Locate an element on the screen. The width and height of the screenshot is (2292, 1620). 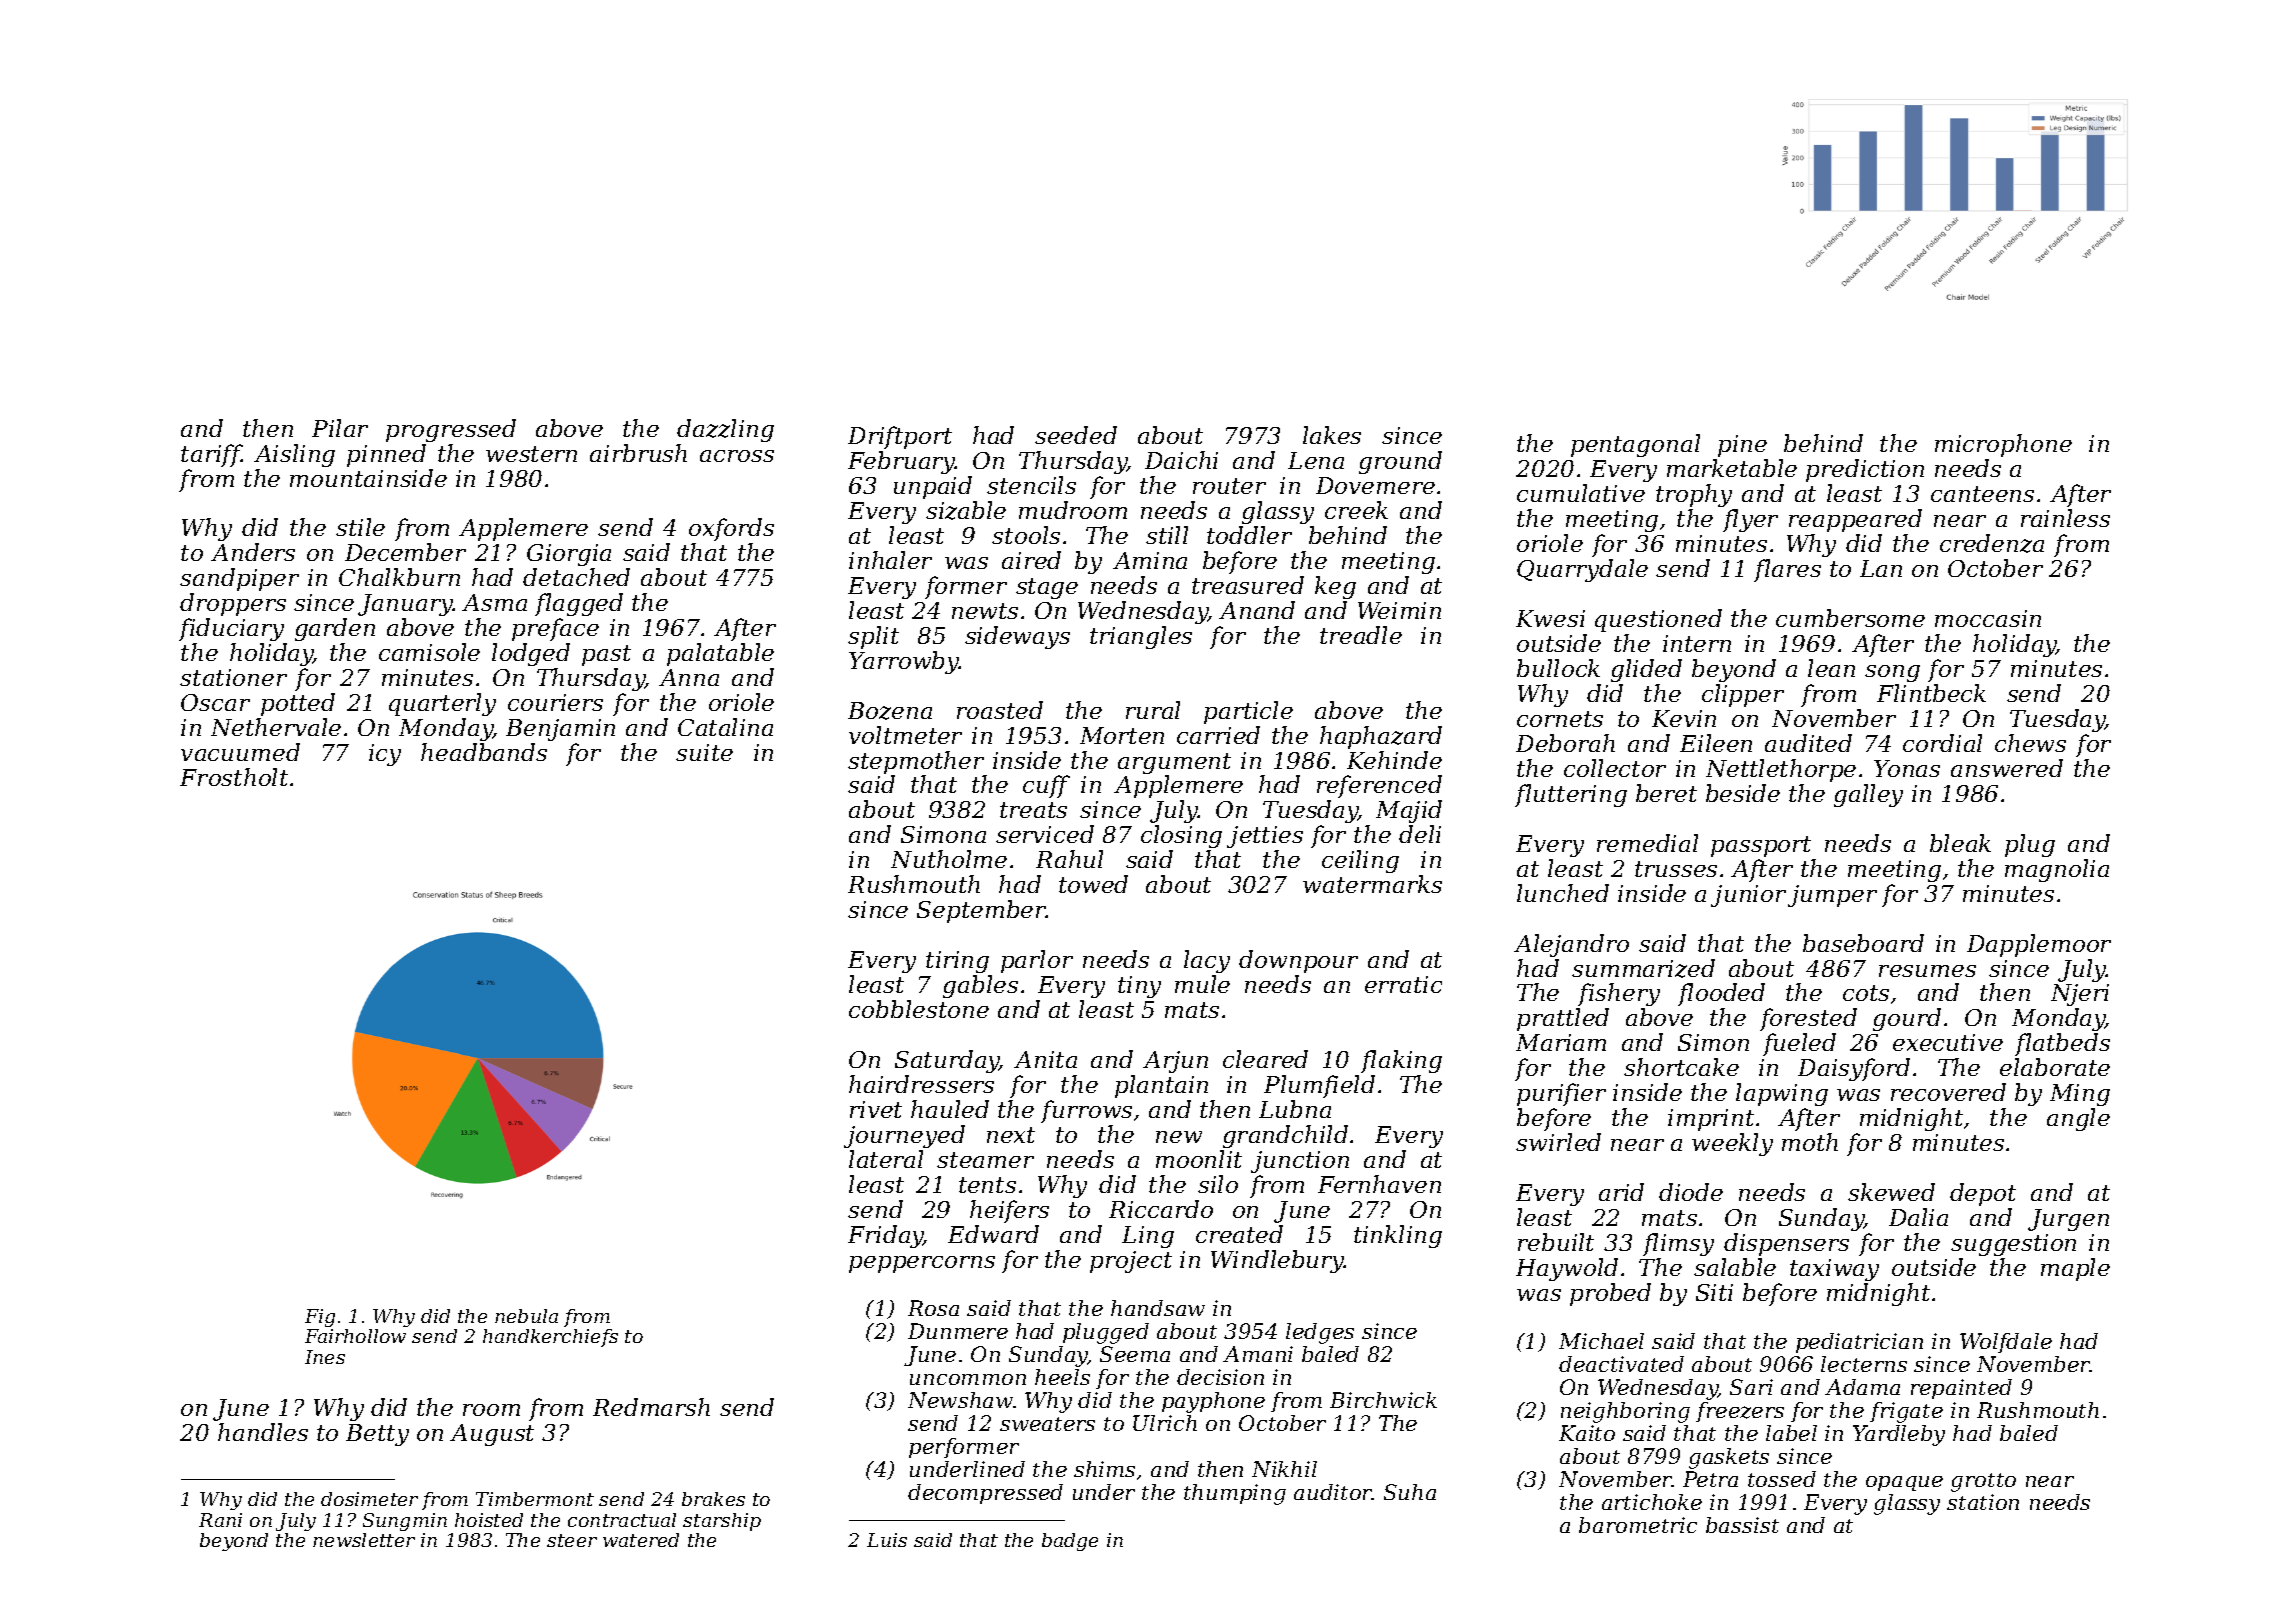
watermarks is located at coordinates (1372, 884).
